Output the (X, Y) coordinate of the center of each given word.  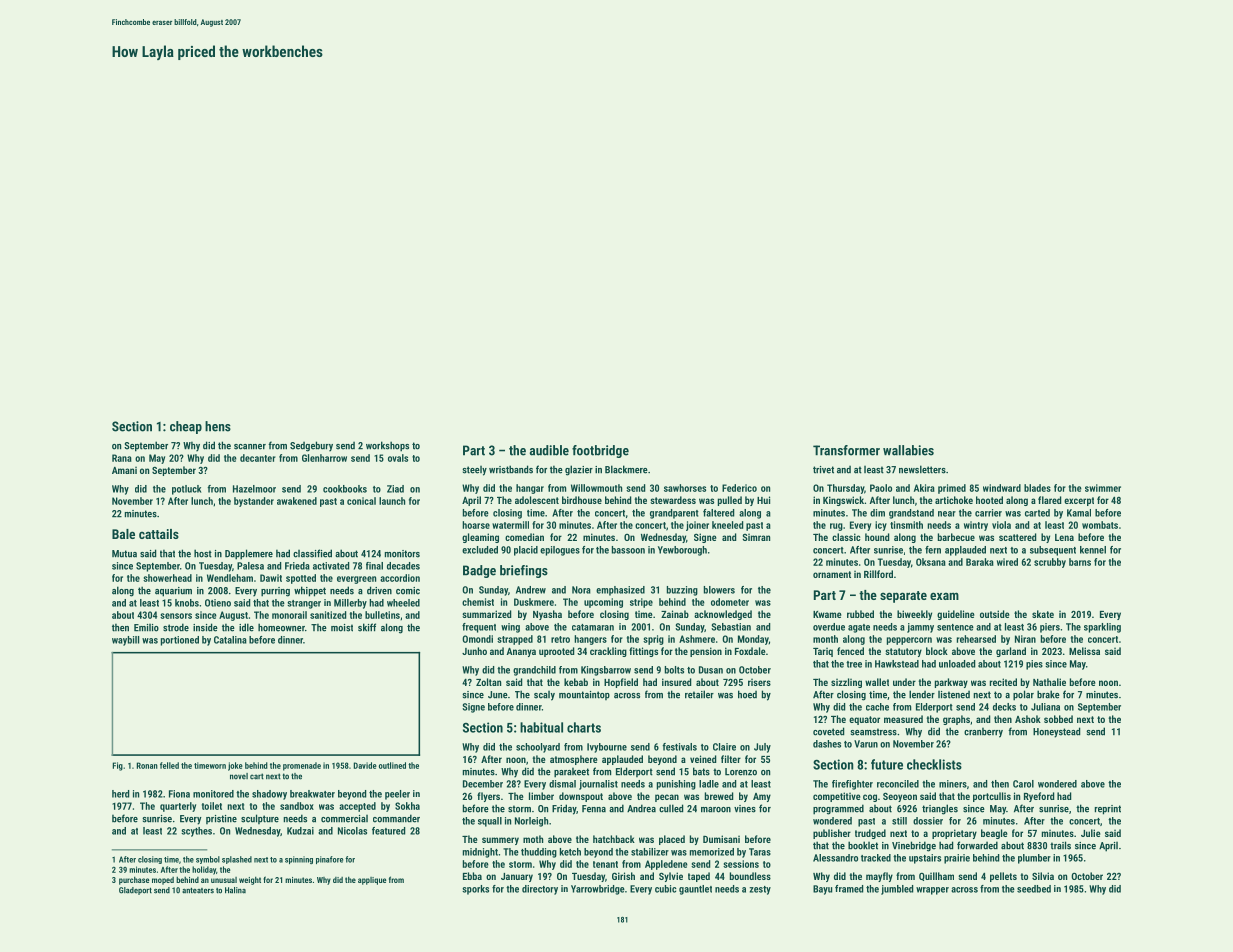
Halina (235, 890)
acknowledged (723, 615)
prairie (957, 859)
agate (859, 628)
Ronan (147, 765)
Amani (124, 470)
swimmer (1103, 488)
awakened (297, 501)
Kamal (1079, 513)
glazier (579, 470)
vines (745, 809)
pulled (730, 501)
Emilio (146, 628)
